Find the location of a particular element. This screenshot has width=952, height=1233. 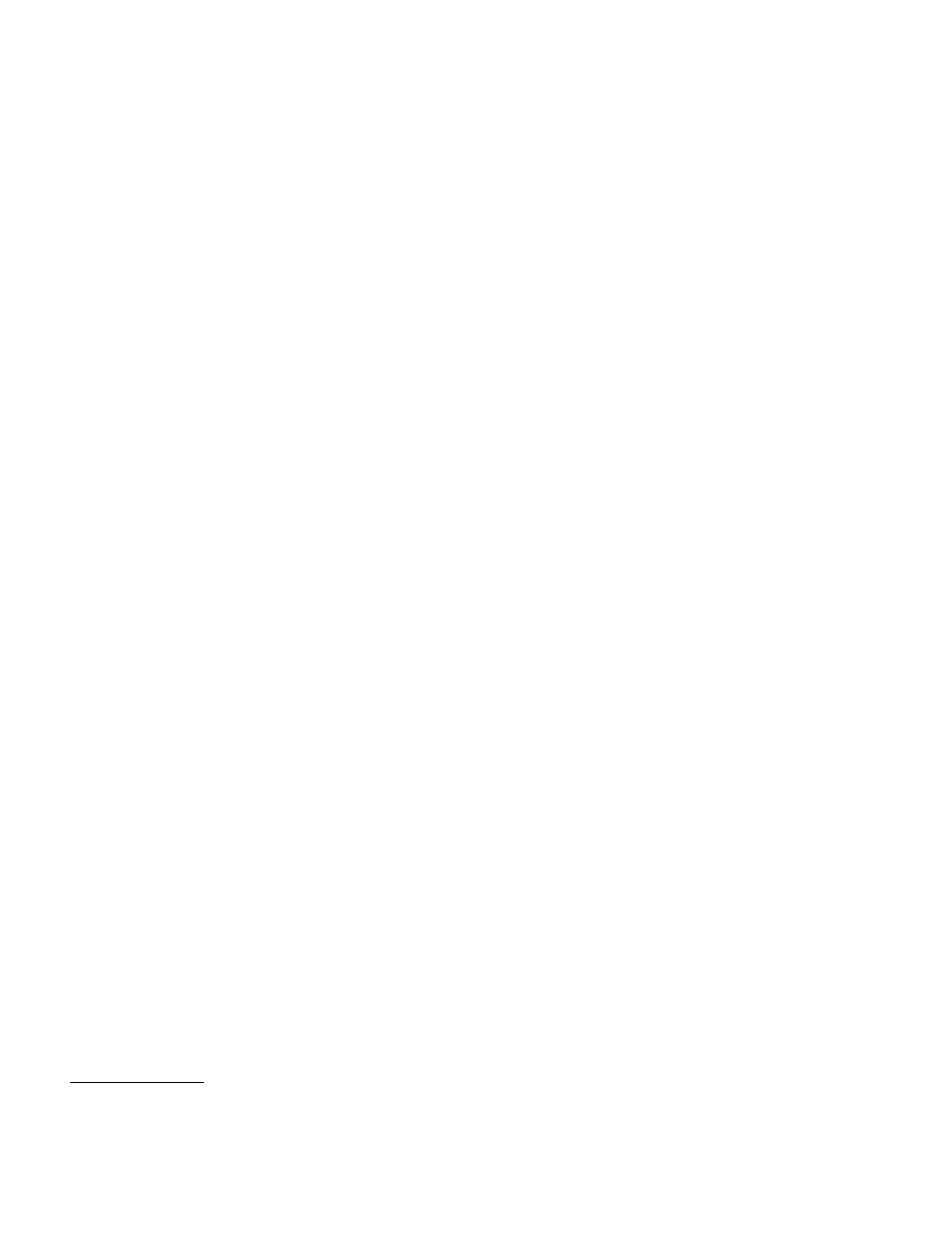

headphone is located at coordinates (398, 255).
